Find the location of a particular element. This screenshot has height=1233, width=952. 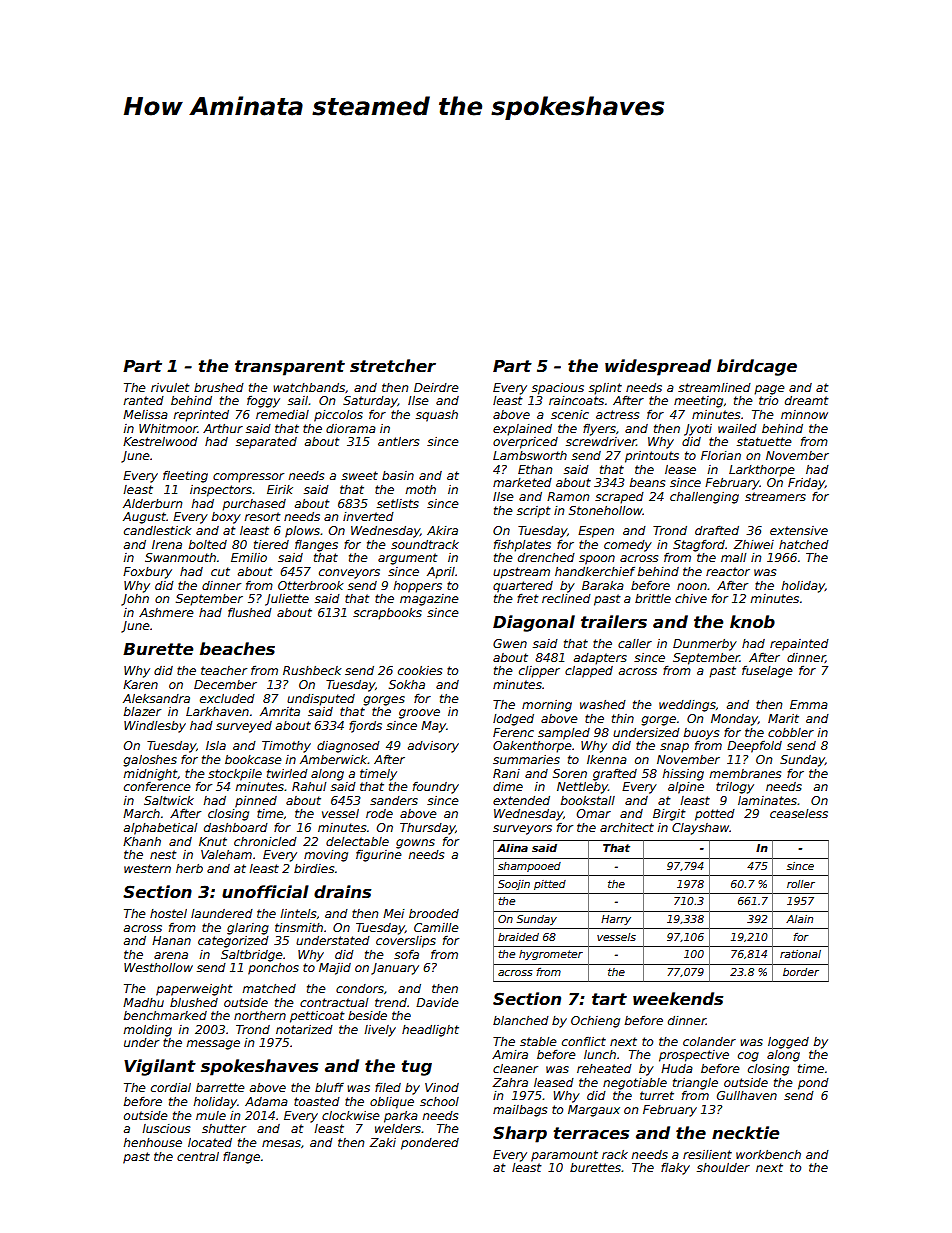

henhouse is located at coordinates (153, 1142).
